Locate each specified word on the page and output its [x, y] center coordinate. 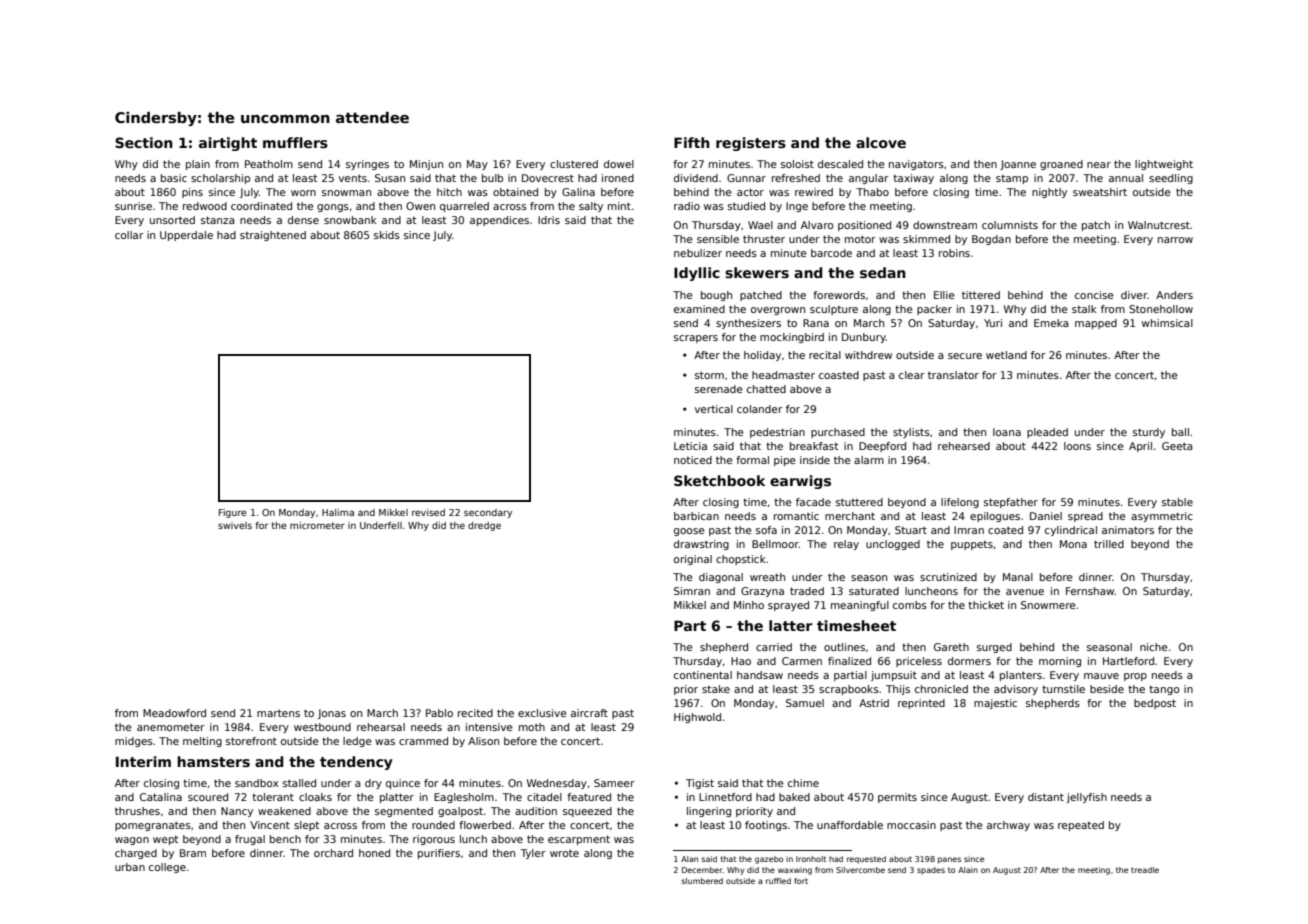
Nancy [237, 812]
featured [589, 797]
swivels [235, 525]
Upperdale [186, 236]
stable [1177, 502]
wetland [1006, 355]
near [1099, 165]
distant [1046, 797]
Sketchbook [719, 480]
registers [751, 144]
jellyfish [1087, 798]
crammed [423, 741]
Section [144, 142]
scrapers [696, 339]
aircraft [589, 713]
